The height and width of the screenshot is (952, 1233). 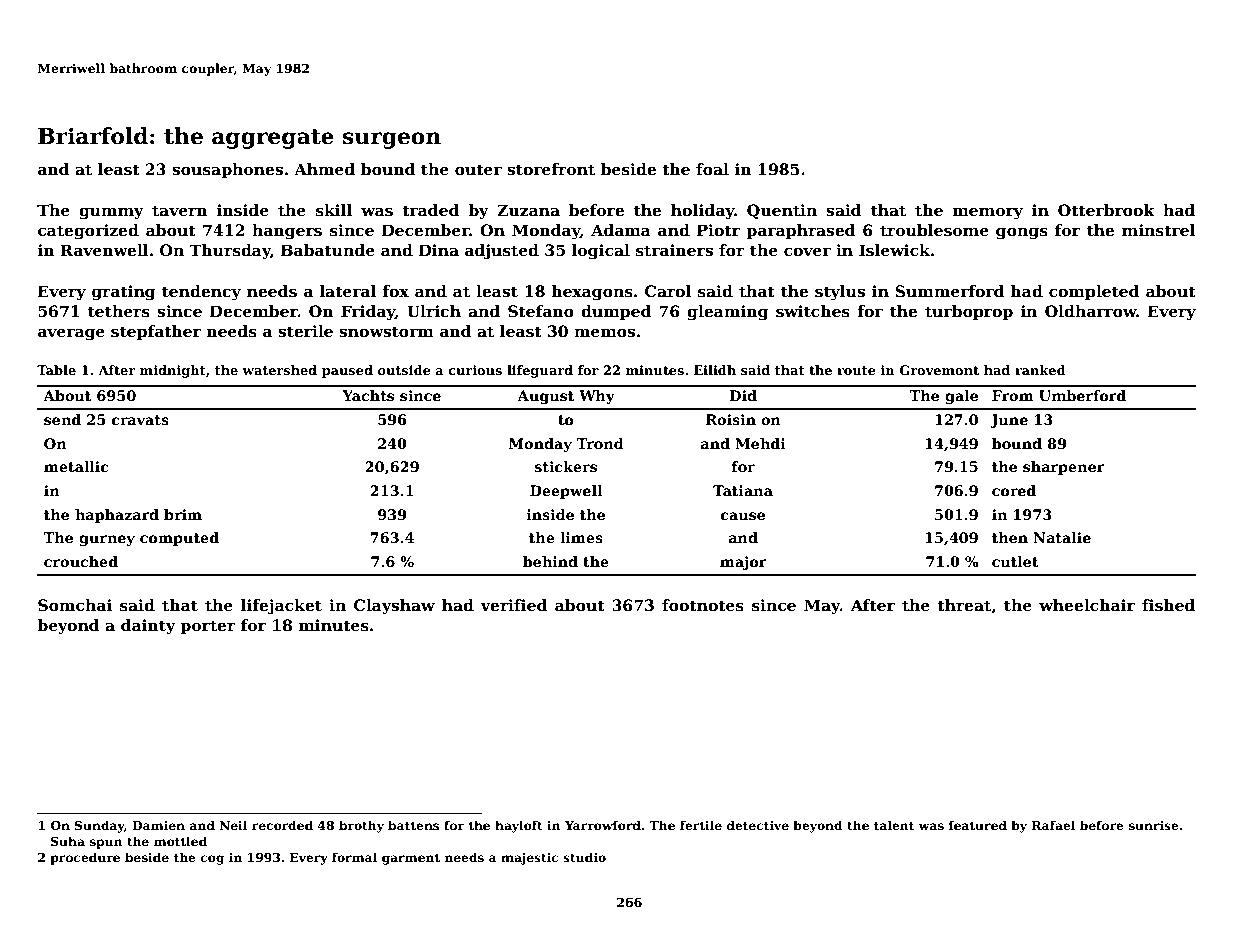 What do you see at coordinates (1087, 605) in the screenshot?
I see `wheelchair` at bounding box center [1087, 605].
